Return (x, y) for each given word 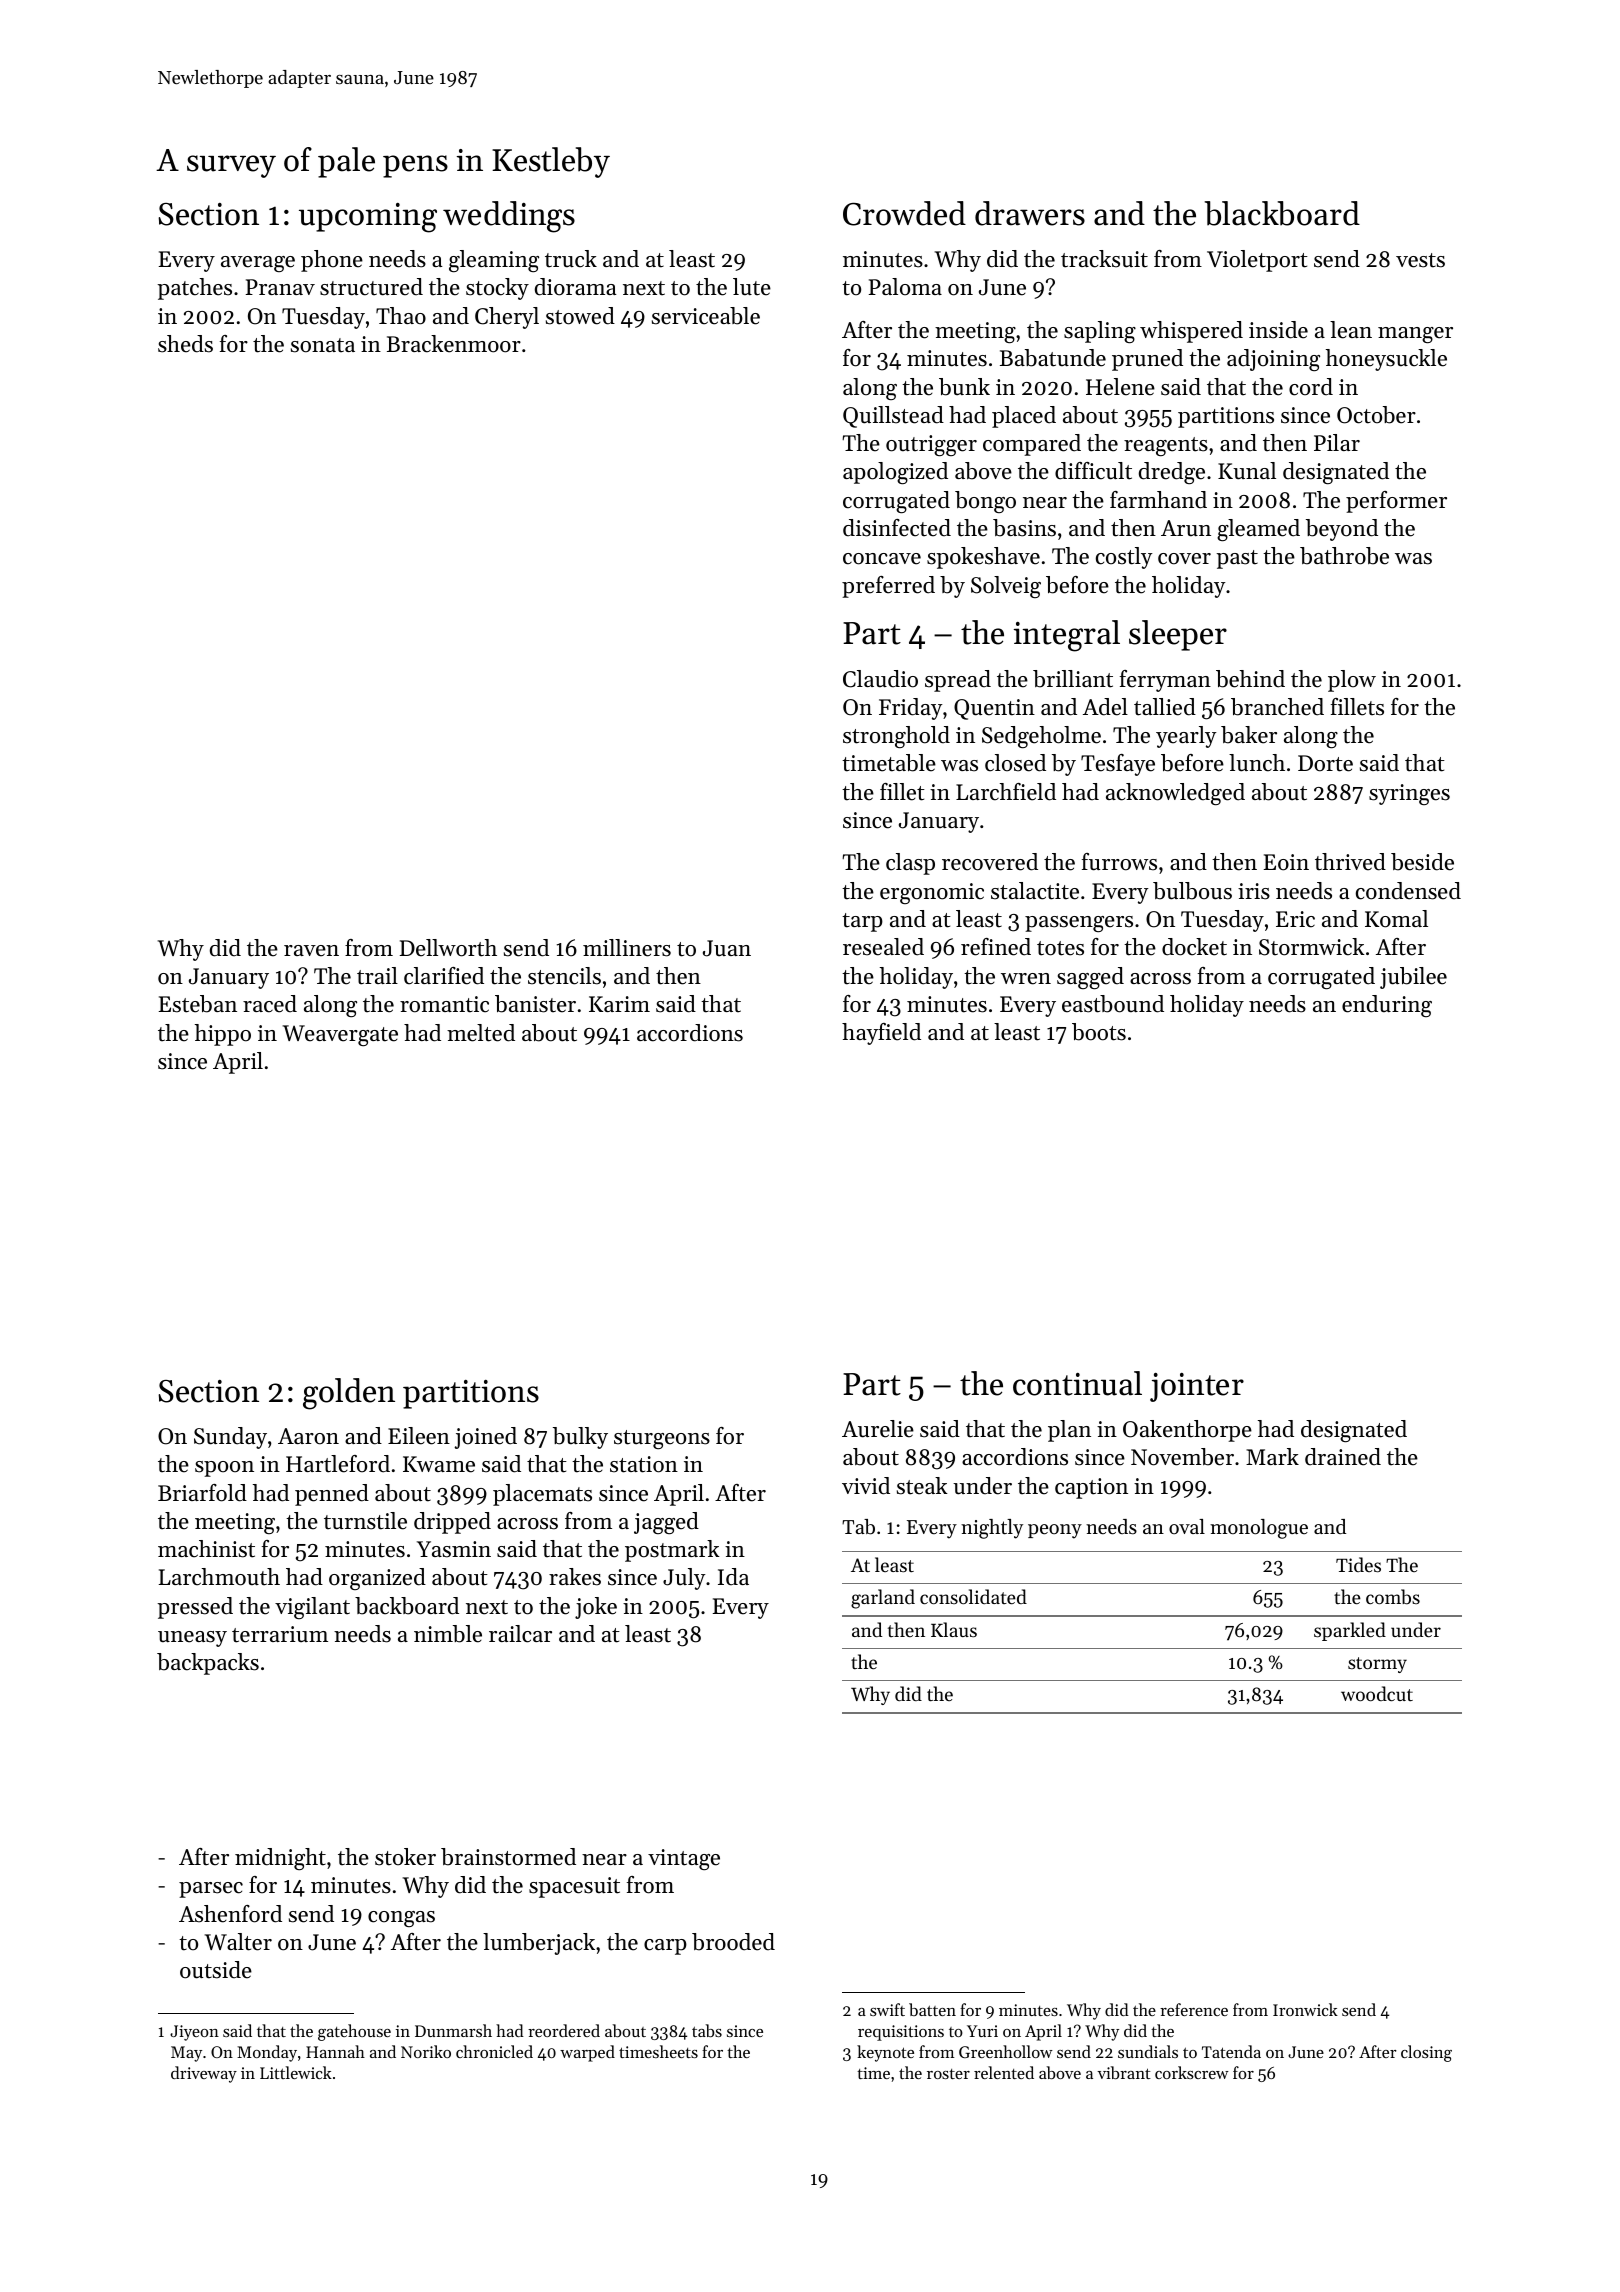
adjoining (1273, 360)
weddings (509, 217)
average (258, 264)
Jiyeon (194, 2033)
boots (1099, 1032)
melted (481, 1033)
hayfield (881, 1034)
